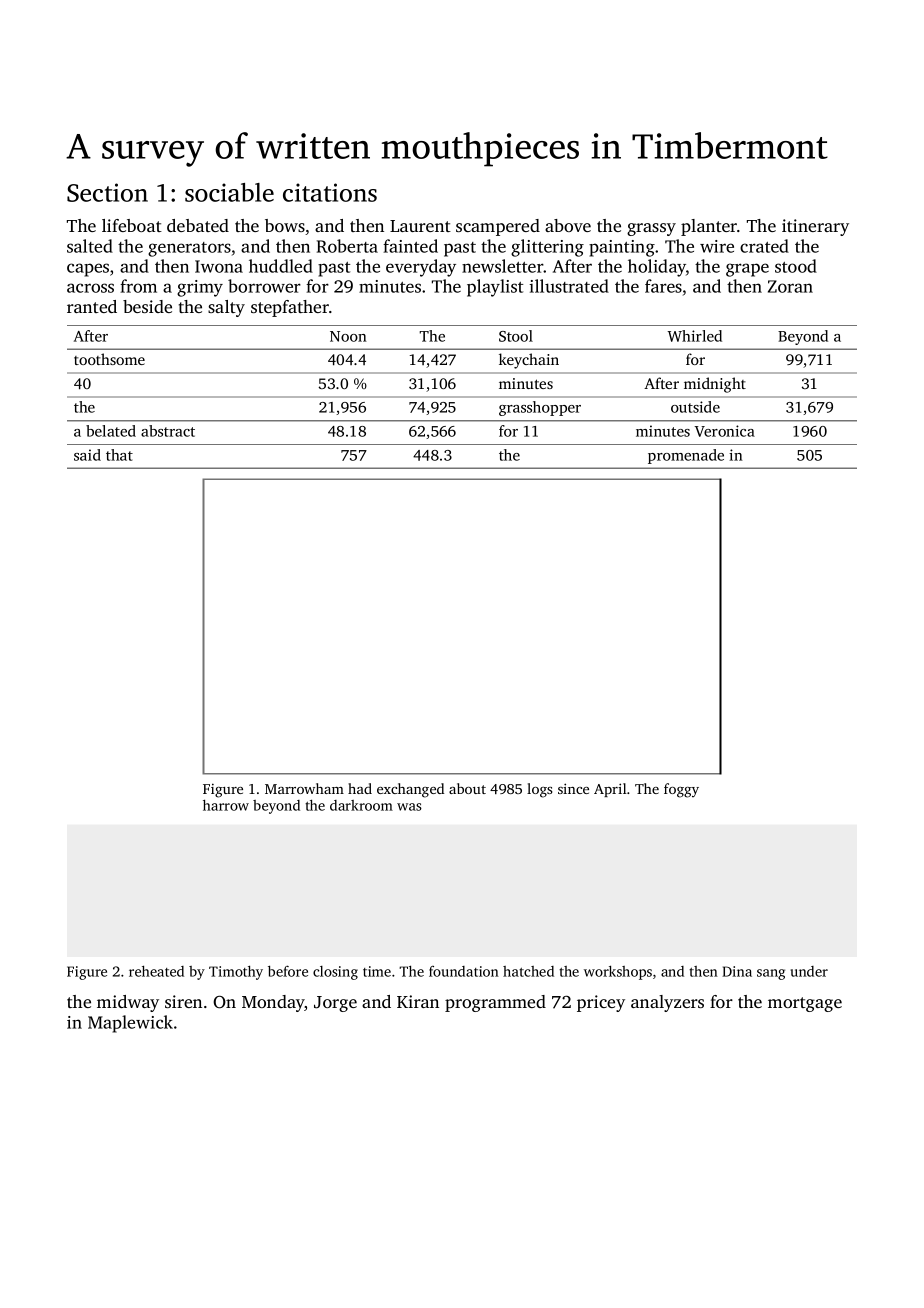 This page has height=1308, width=924. I want to click on sociable, so click(229, 192).
